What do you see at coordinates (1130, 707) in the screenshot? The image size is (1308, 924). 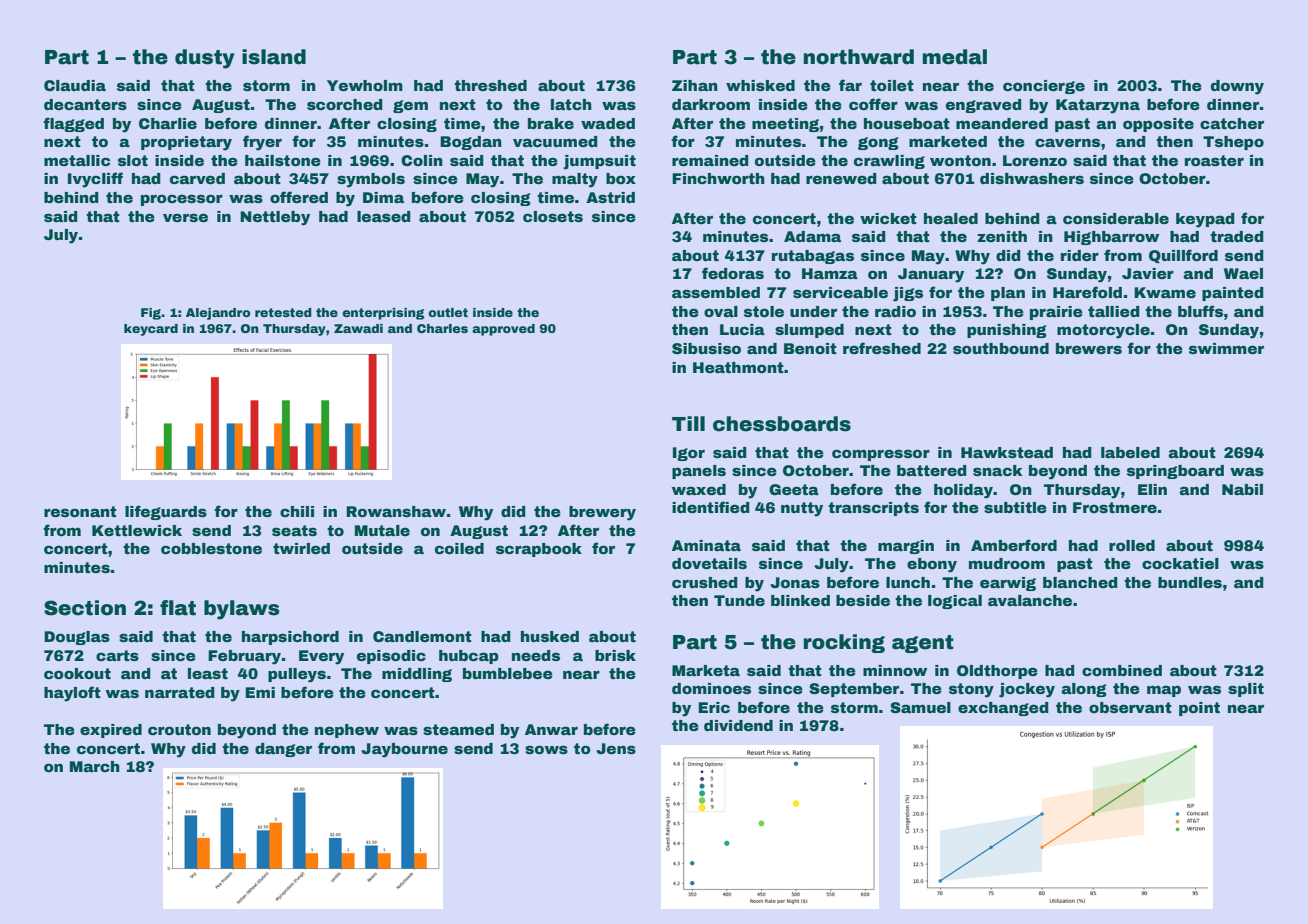 I see `observant` at bounding box center [1130, 707].
